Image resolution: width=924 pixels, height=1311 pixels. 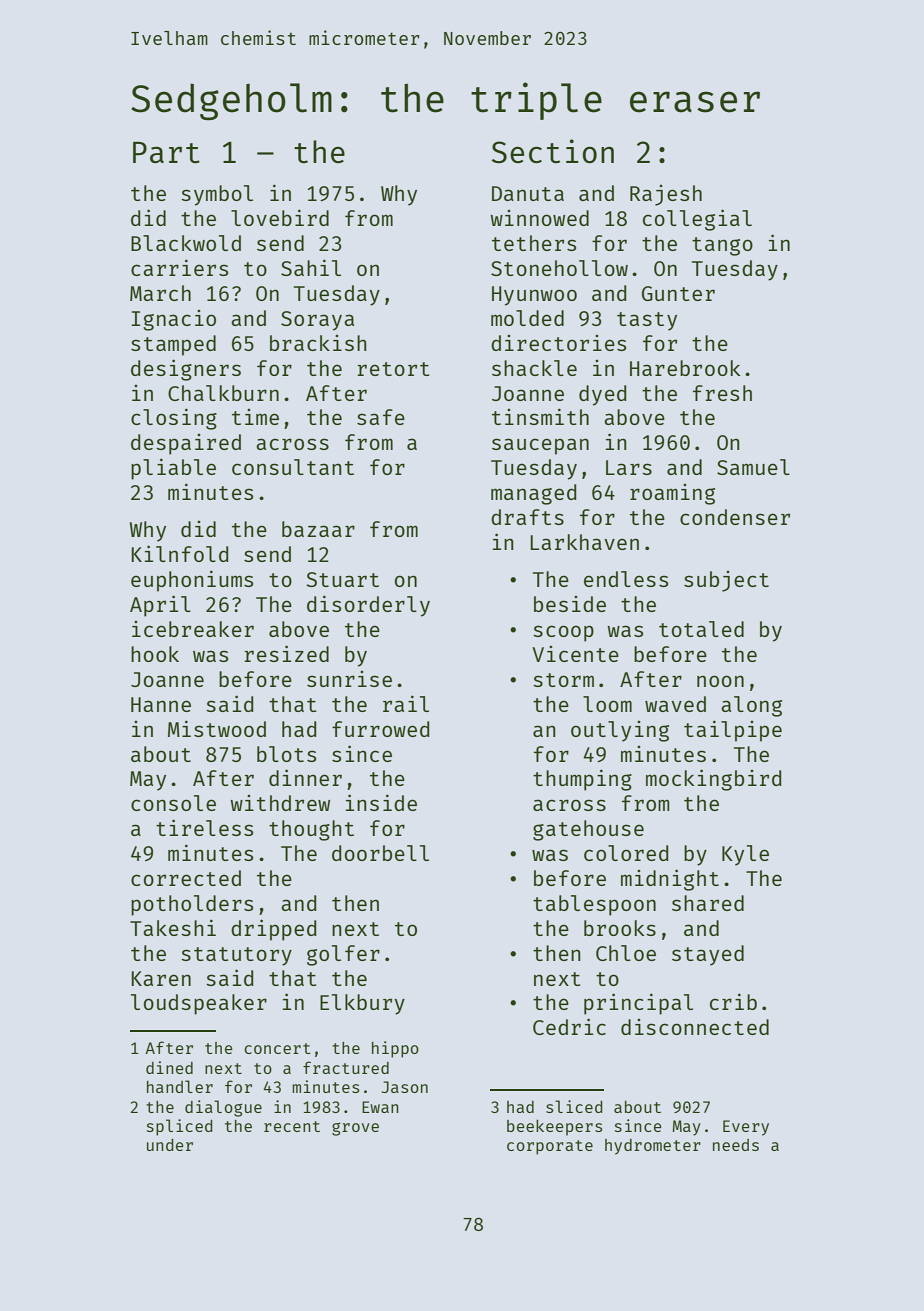 I want to click on colored, so click(x=626, y=853).
